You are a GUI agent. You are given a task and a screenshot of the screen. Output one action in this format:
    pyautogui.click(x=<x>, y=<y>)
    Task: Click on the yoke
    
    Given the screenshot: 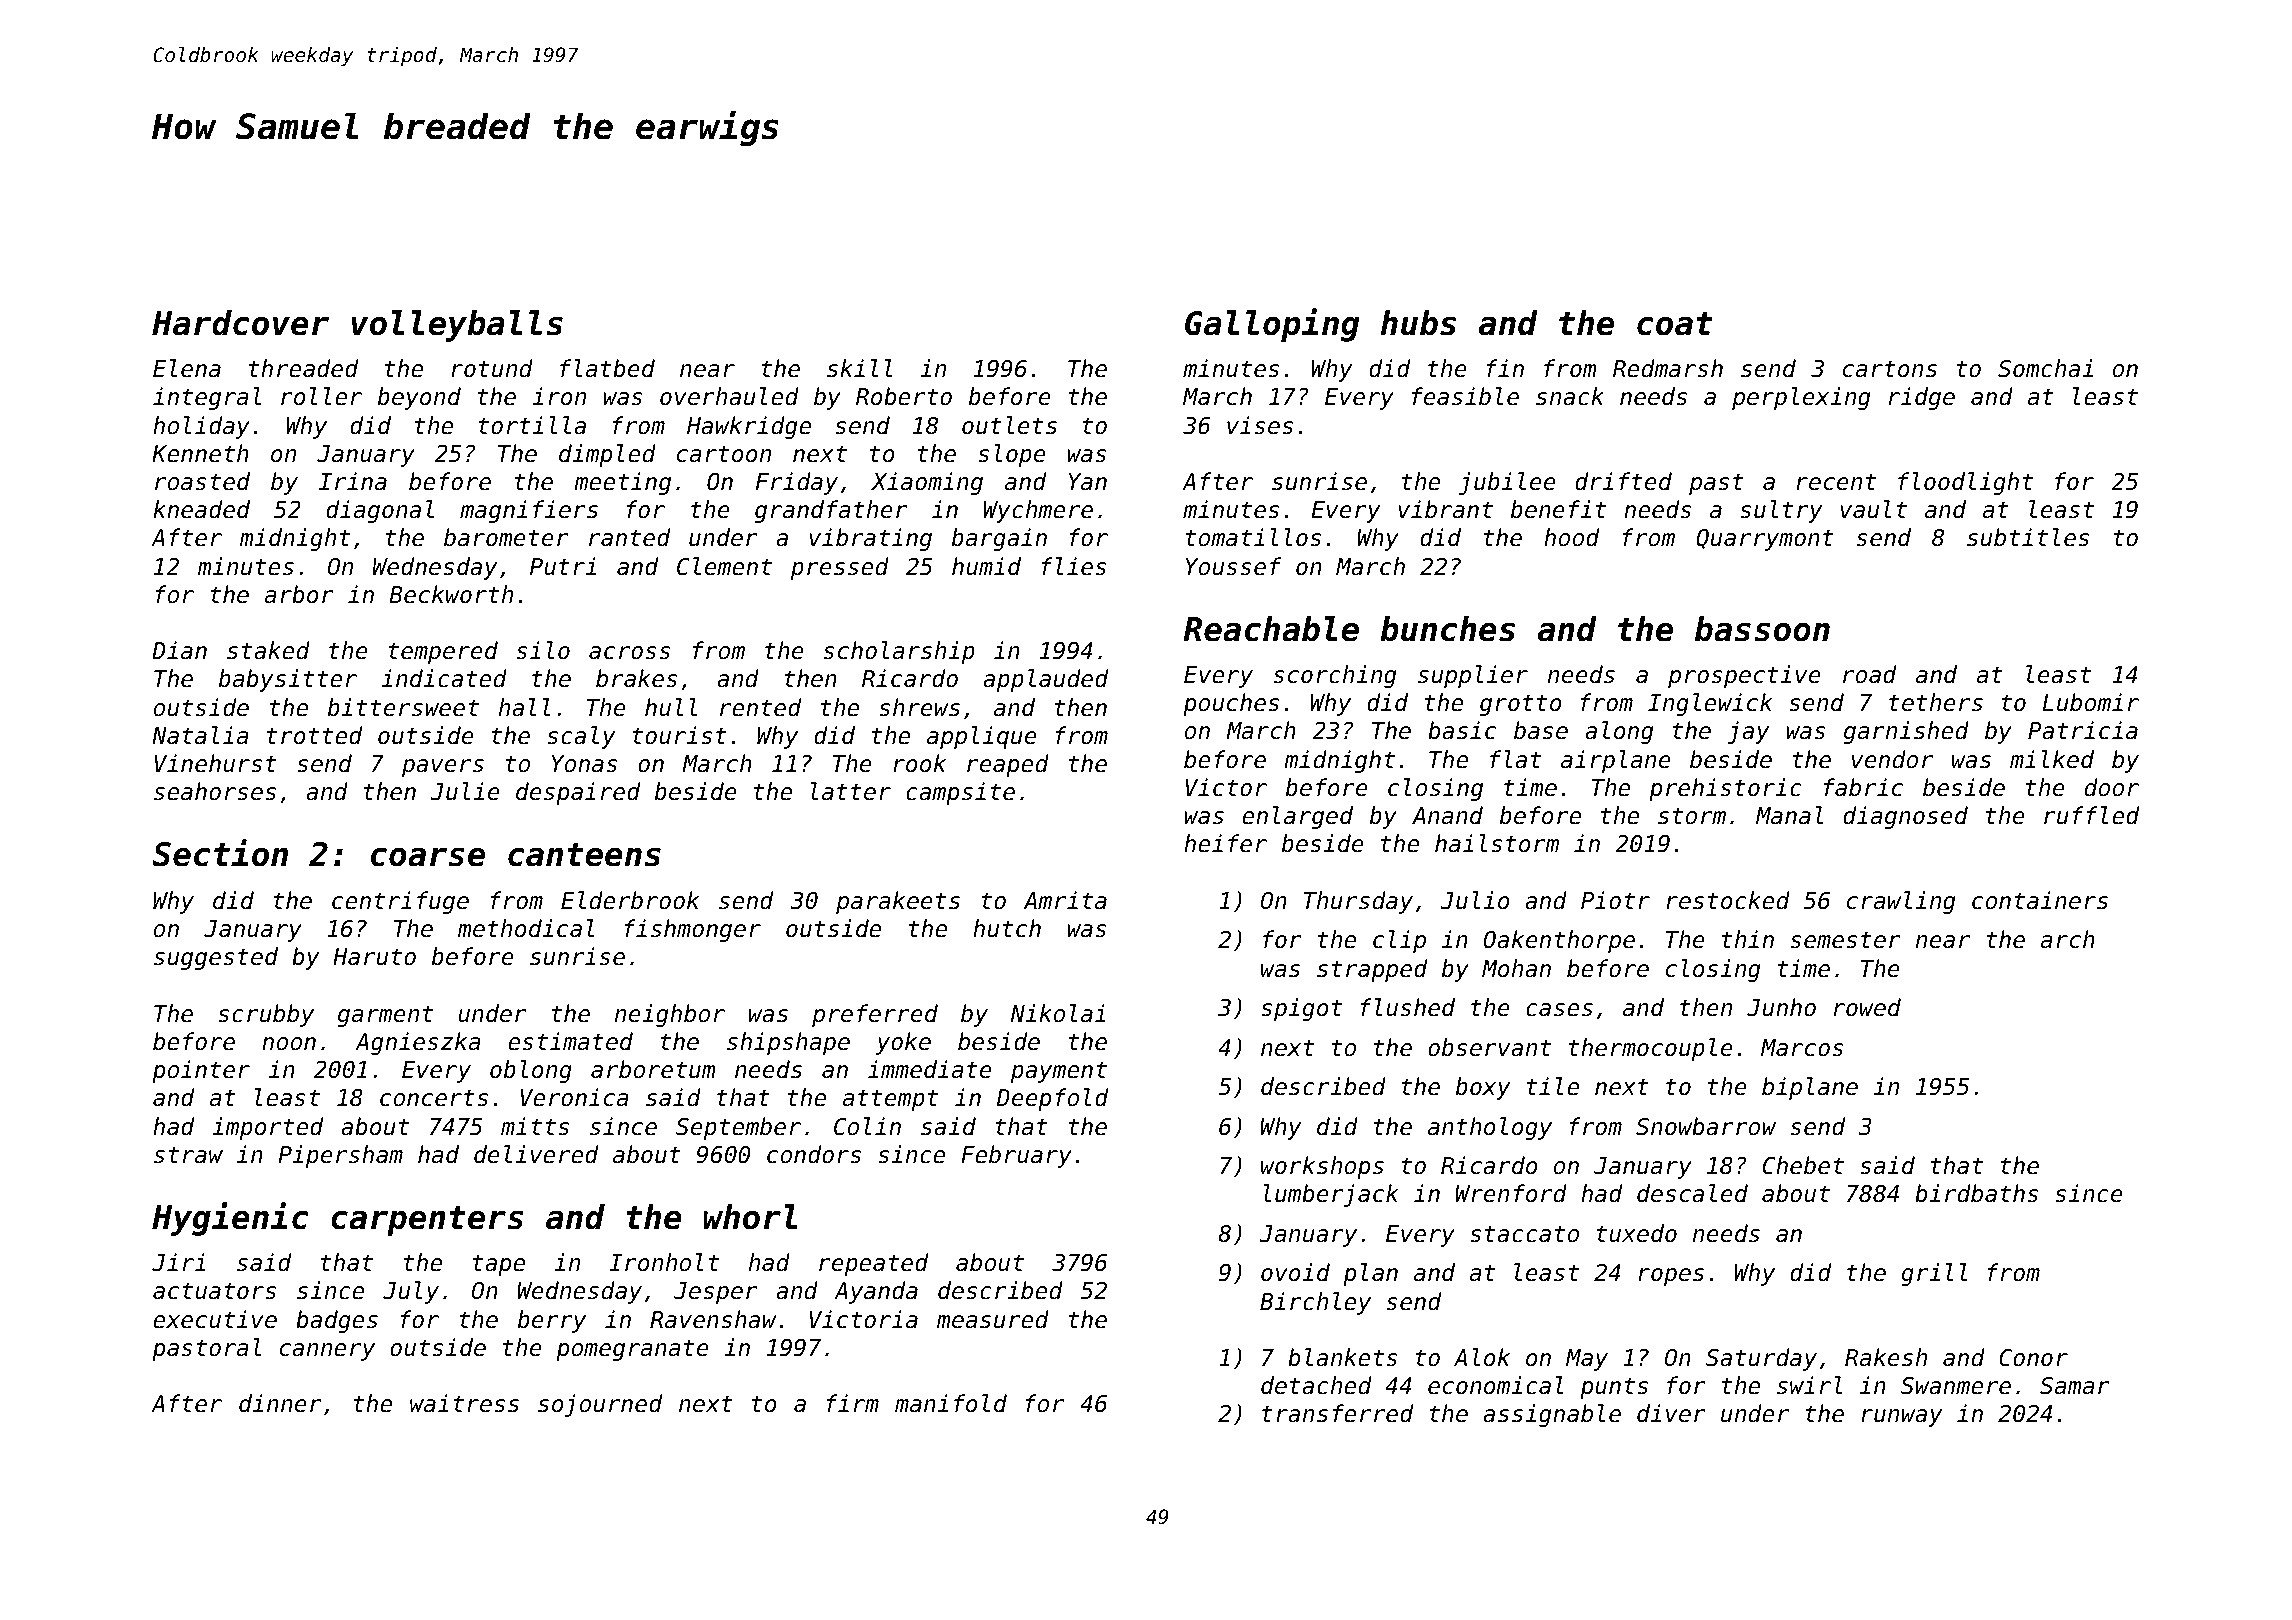 What is the action you would take?
    pyautogui.click(x=903, y=1043)
